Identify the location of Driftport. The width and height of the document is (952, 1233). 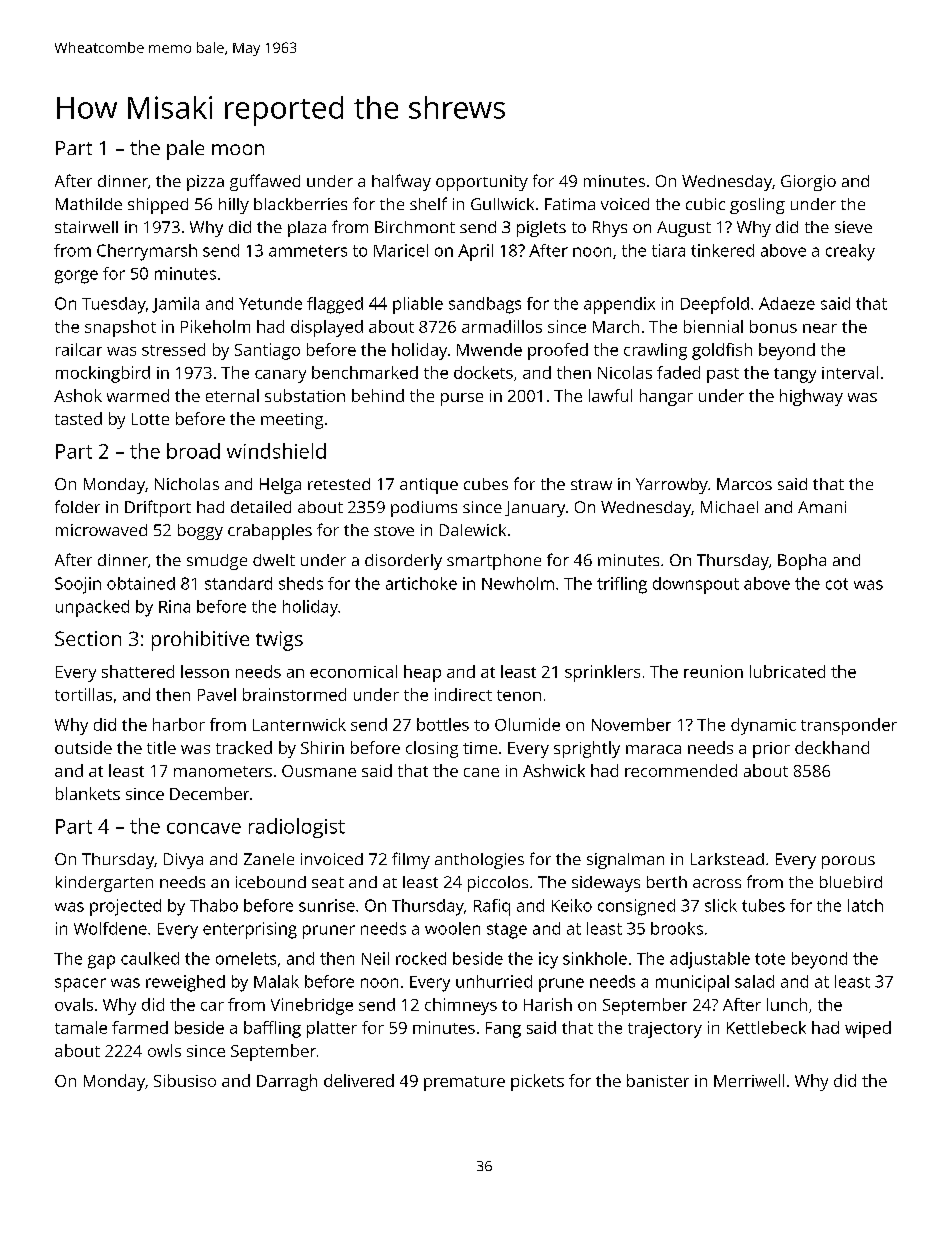
(158, 508).
